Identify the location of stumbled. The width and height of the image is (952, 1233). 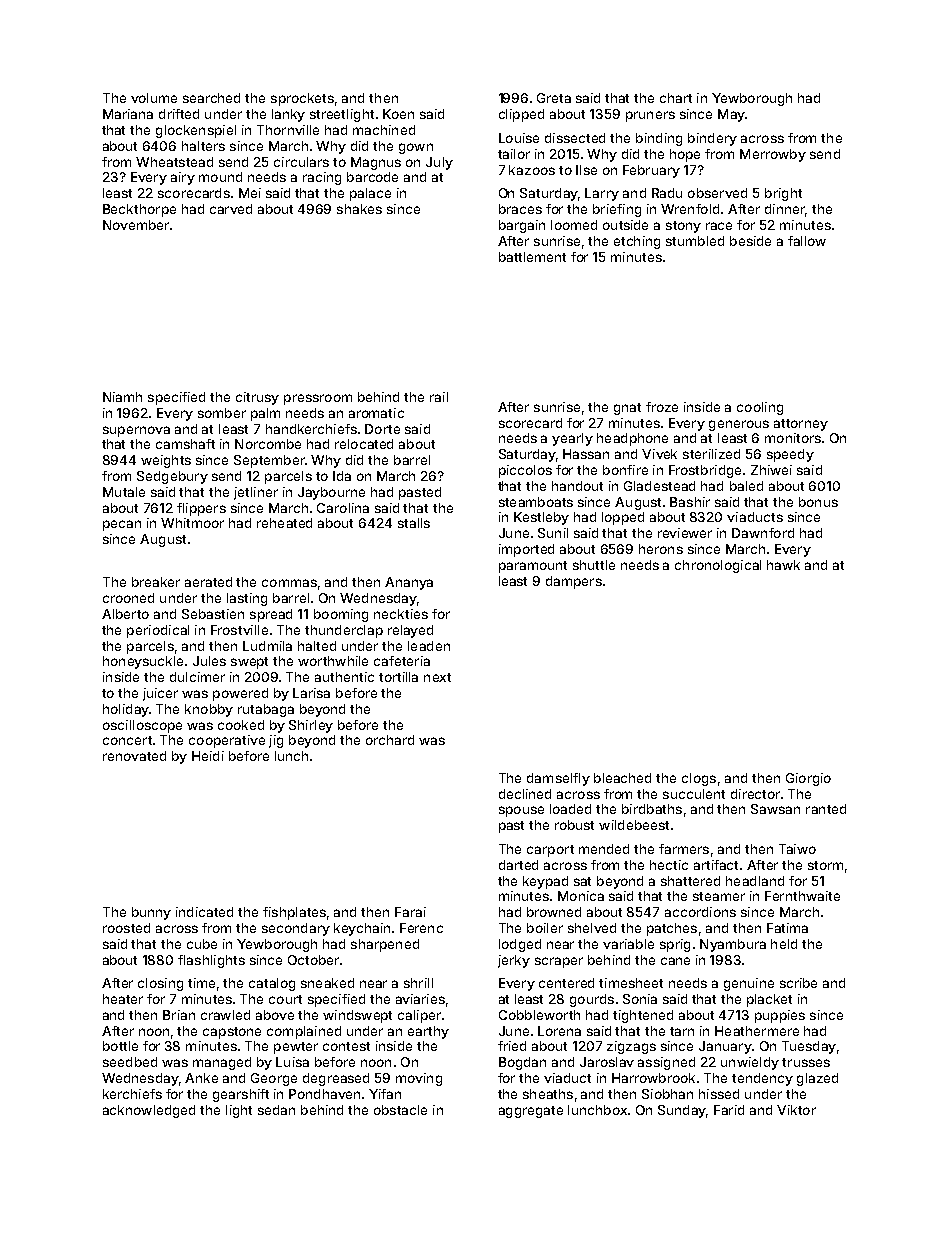
(695, 241).
